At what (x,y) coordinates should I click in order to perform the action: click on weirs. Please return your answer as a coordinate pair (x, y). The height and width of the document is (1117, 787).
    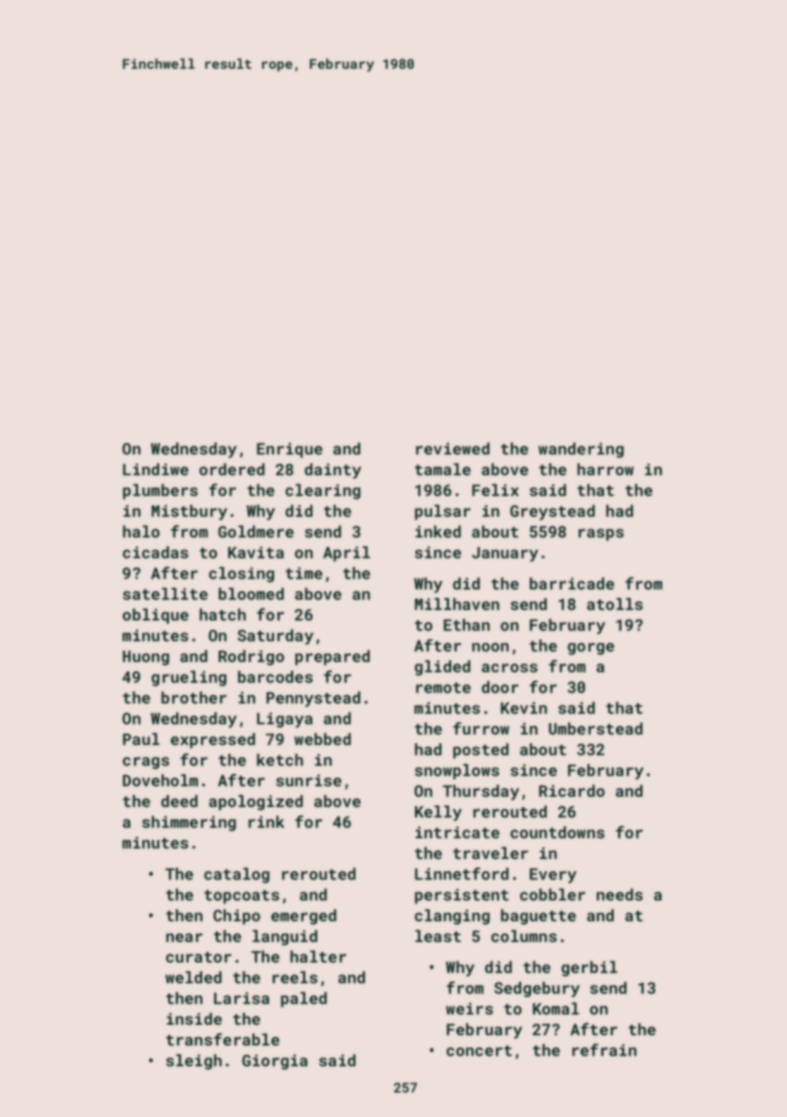
    Looking at the image, I should click on (469, 1009).
